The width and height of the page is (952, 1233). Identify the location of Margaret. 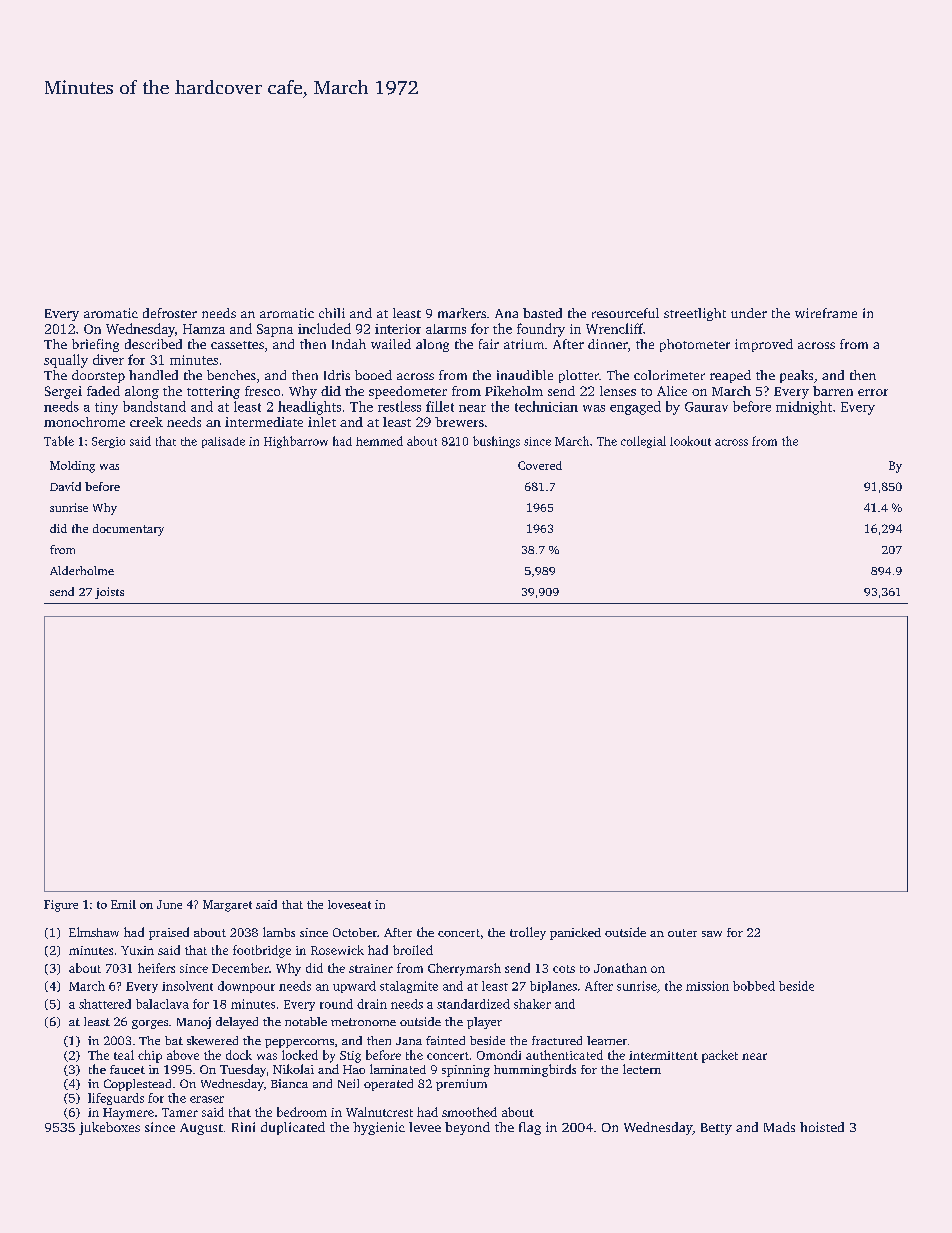
(227, 906).
